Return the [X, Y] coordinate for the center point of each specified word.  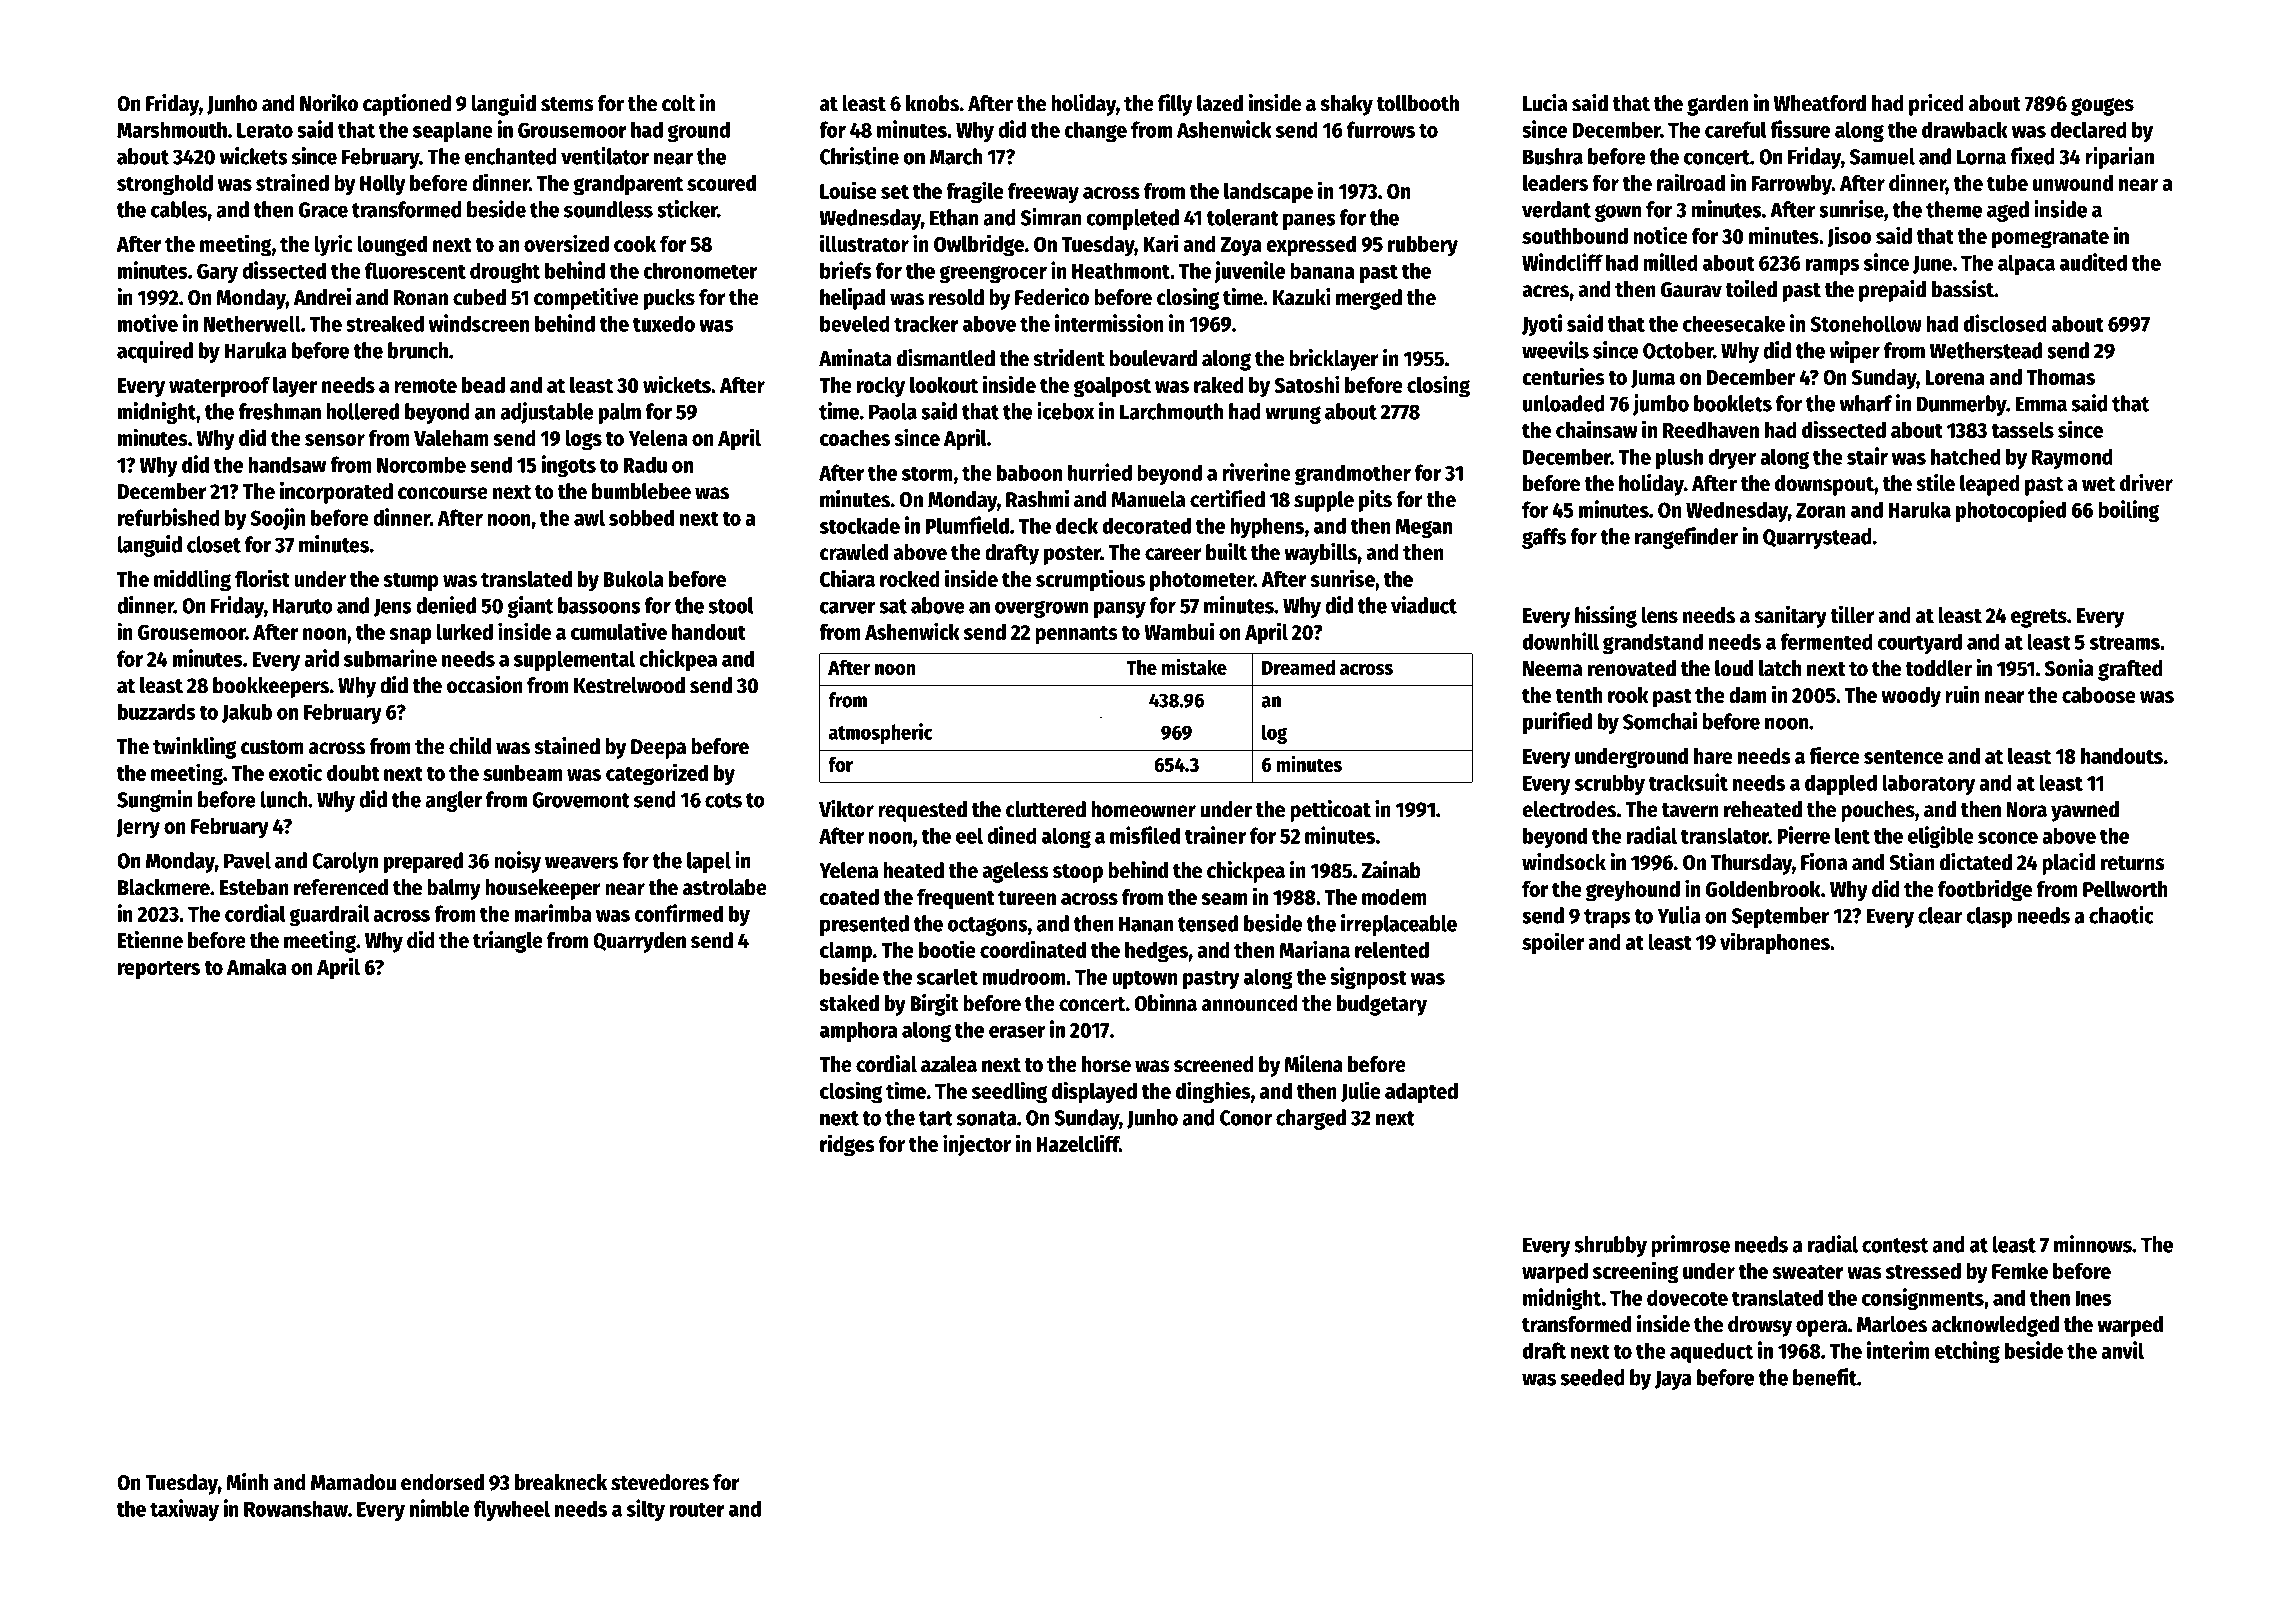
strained [292, 182]
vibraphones [1775, 943]
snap [410, 636]
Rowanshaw [296, 1508]
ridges [847, 1145]
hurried [1100, 472]
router [697, 1509]
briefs [846, 270]
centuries [1563, 376]
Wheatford [1820, 103]
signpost [1368, 978]
